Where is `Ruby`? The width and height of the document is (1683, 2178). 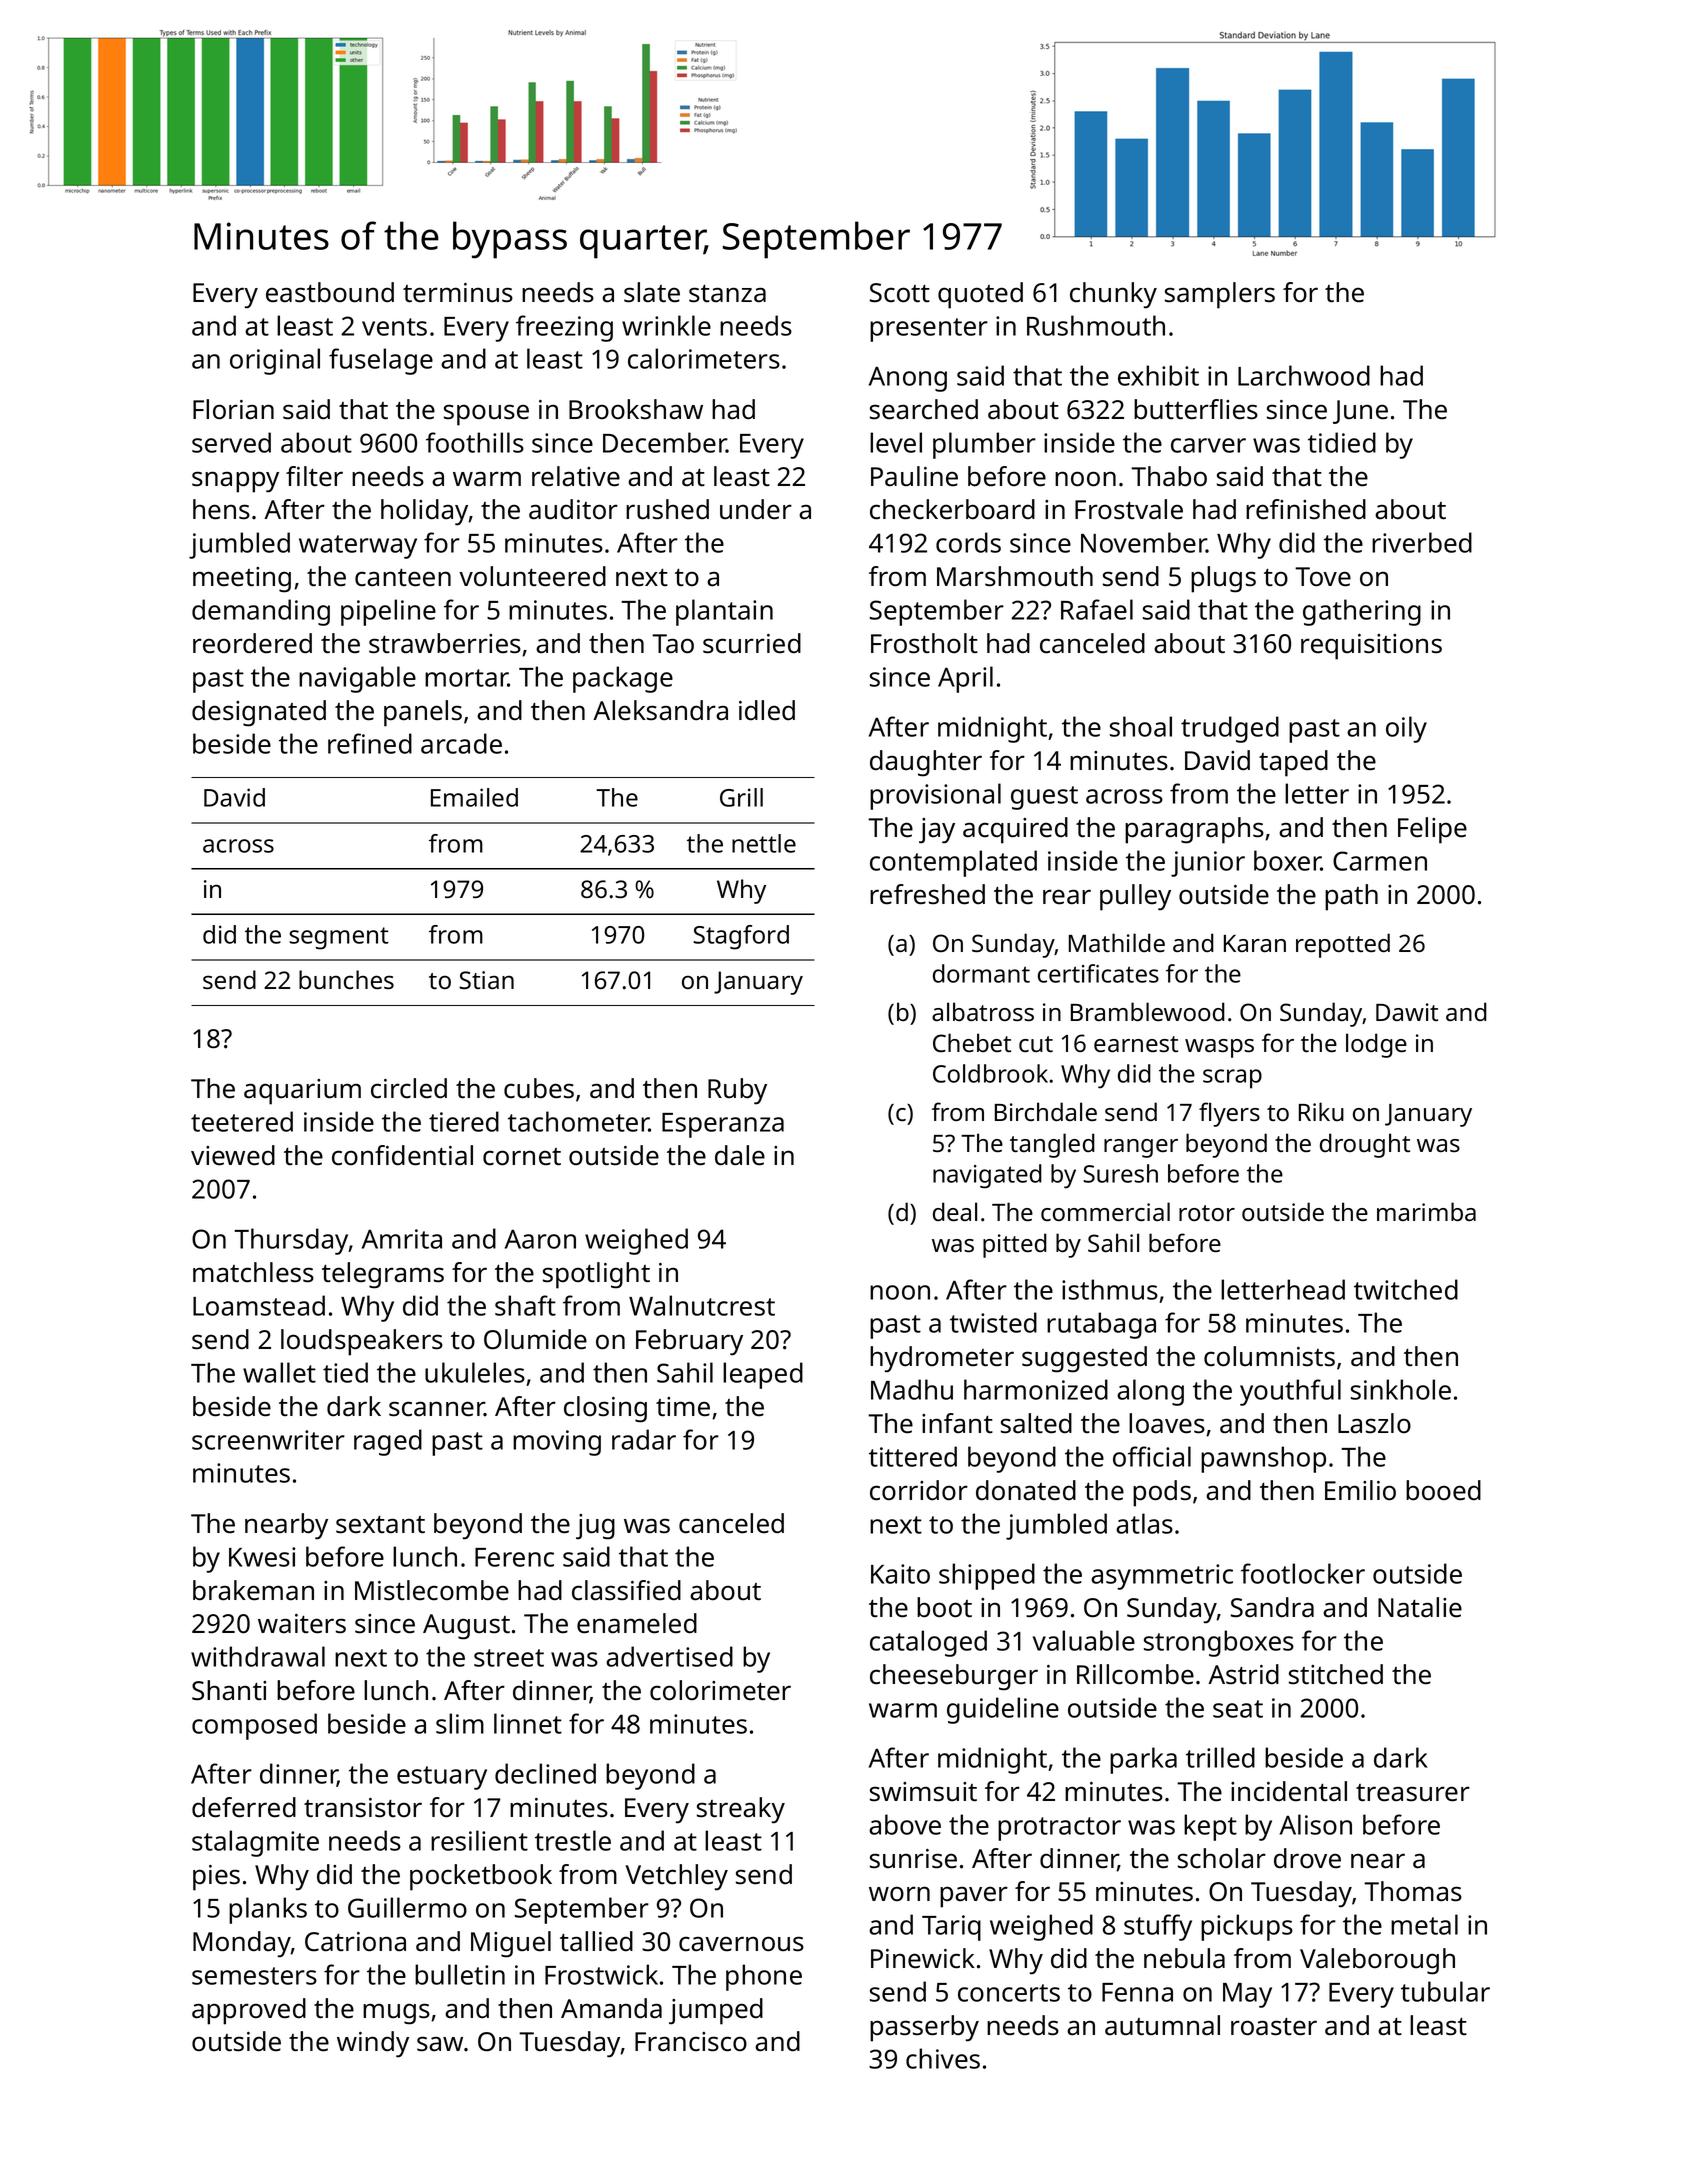 Ruby is located at coordinates (737, 1091).
